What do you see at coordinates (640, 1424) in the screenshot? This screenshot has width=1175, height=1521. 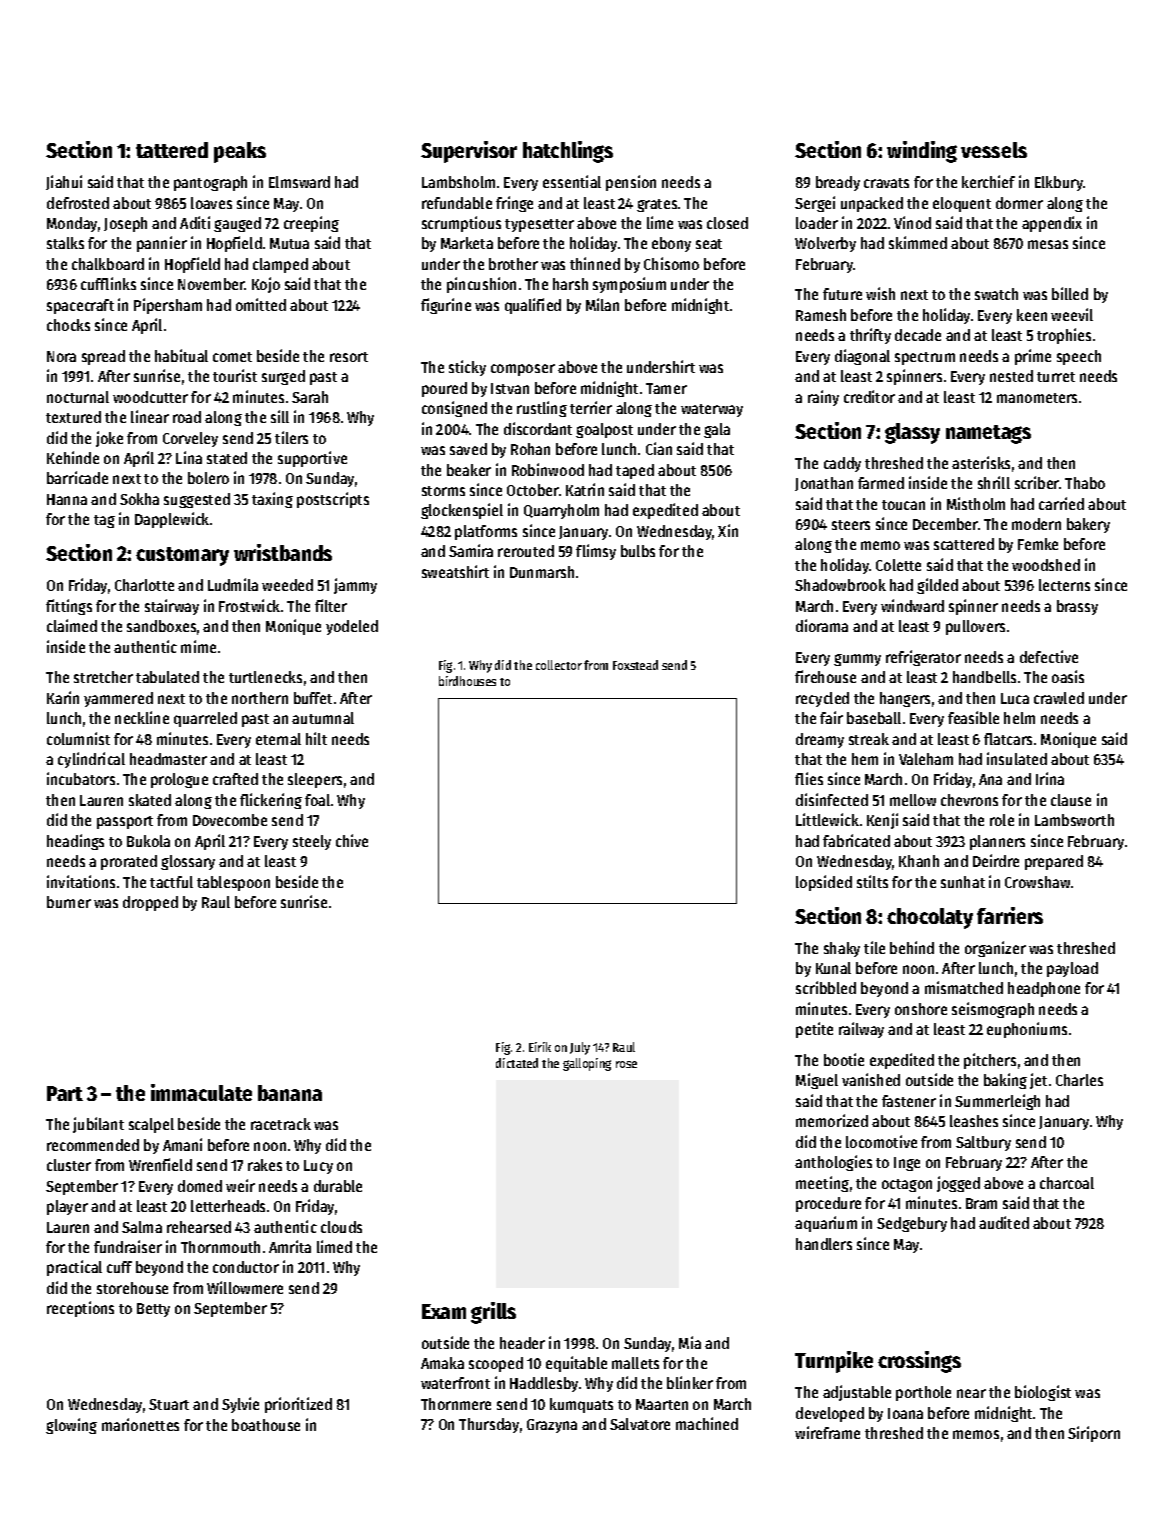 I see `Salvatore` at bounding box center [640, 1424].
